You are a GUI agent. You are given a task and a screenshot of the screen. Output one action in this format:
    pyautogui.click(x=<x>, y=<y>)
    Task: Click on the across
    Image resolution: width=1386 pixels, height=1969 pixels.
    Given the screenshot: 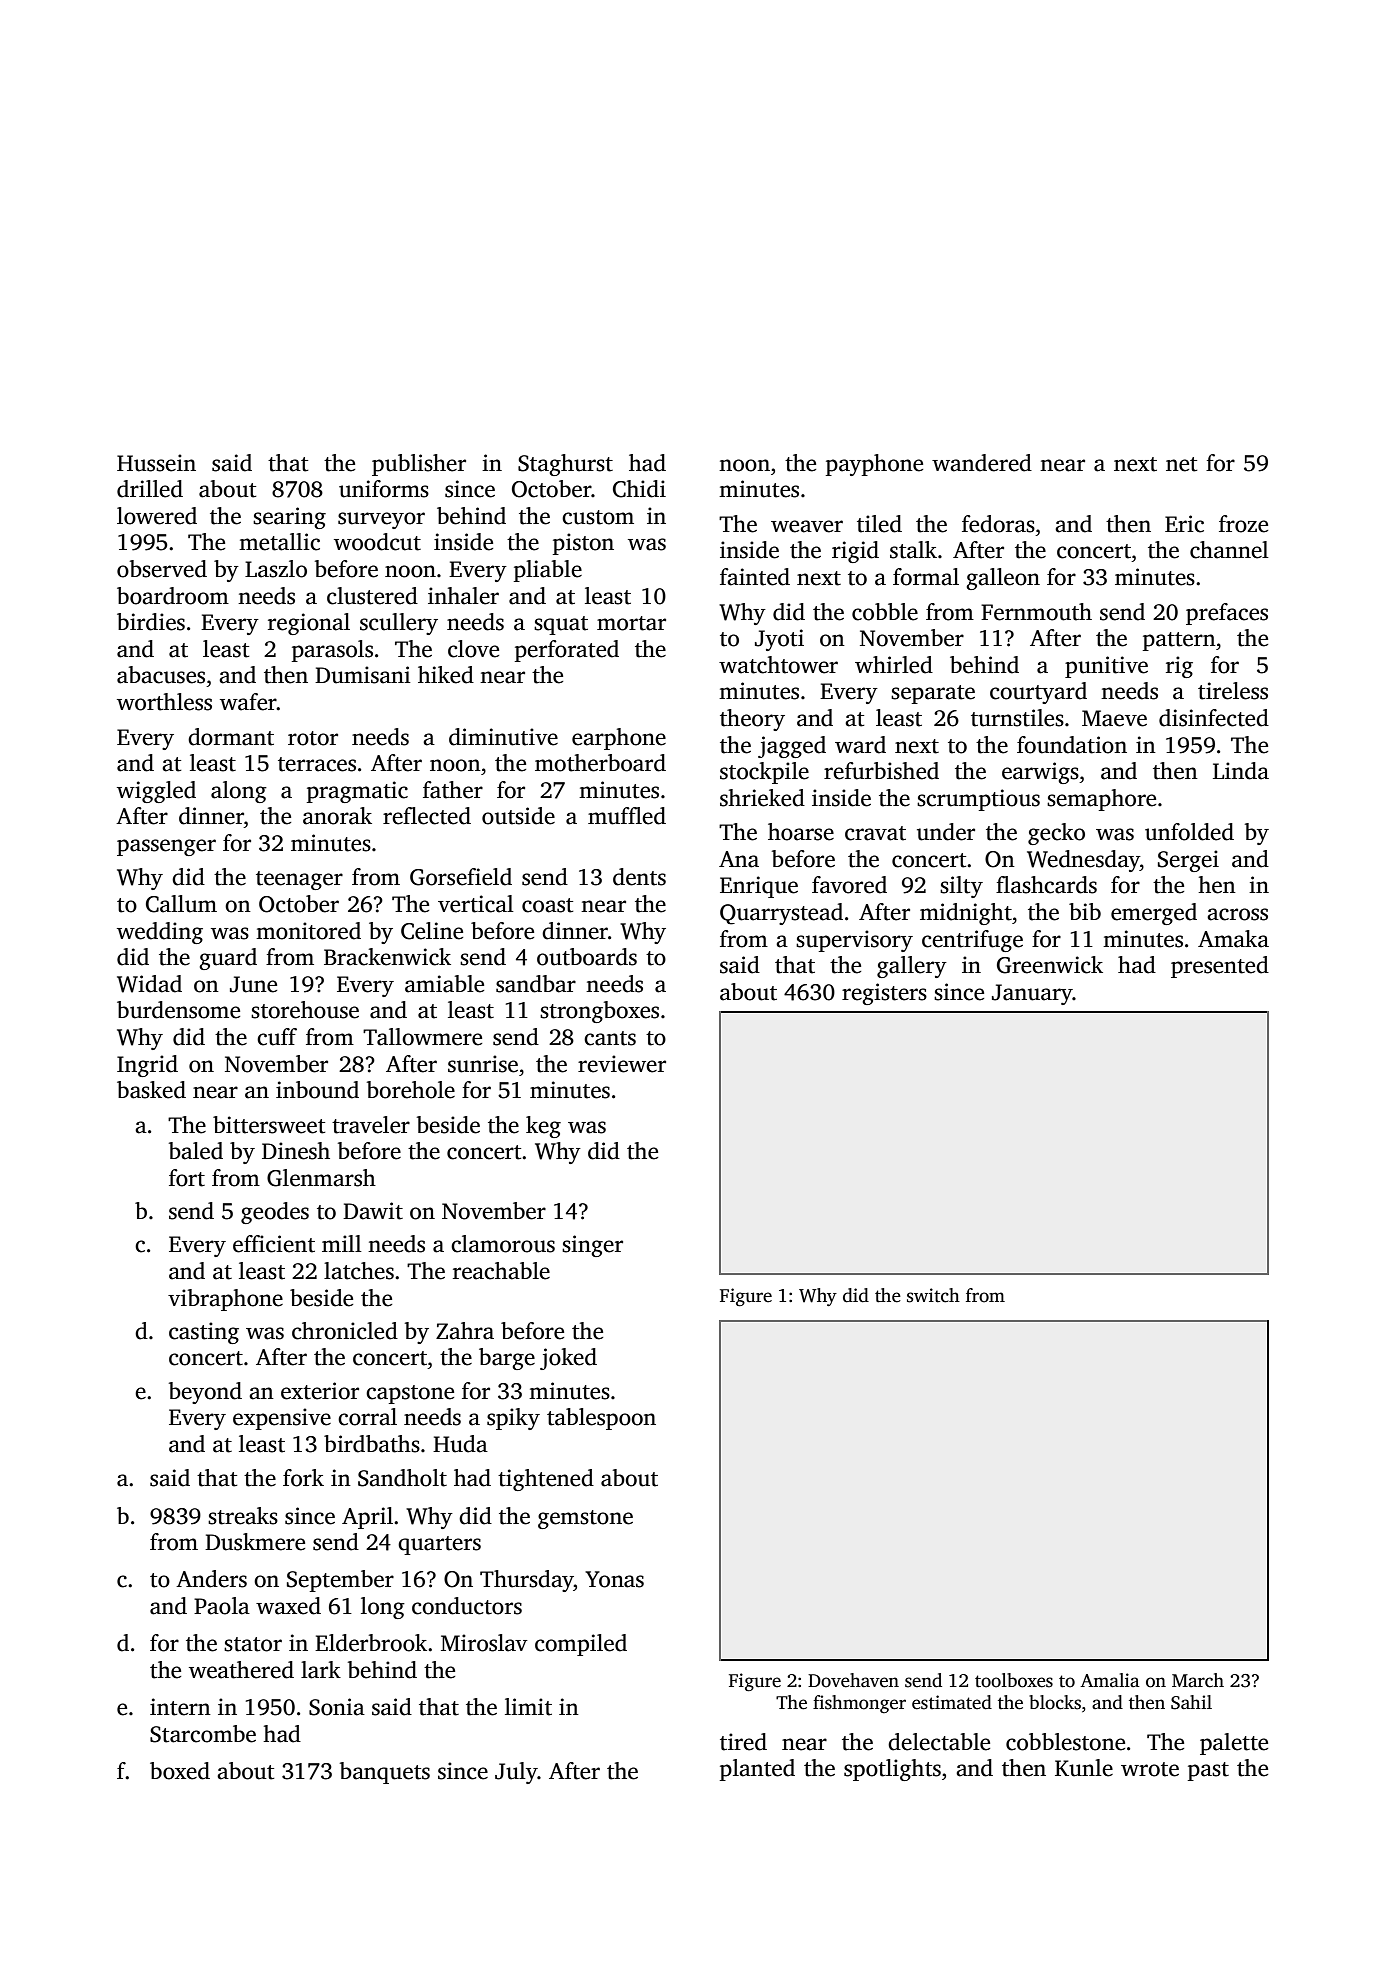 What is the action you would take?
    pyautogui.click(x=1237, y=914)
